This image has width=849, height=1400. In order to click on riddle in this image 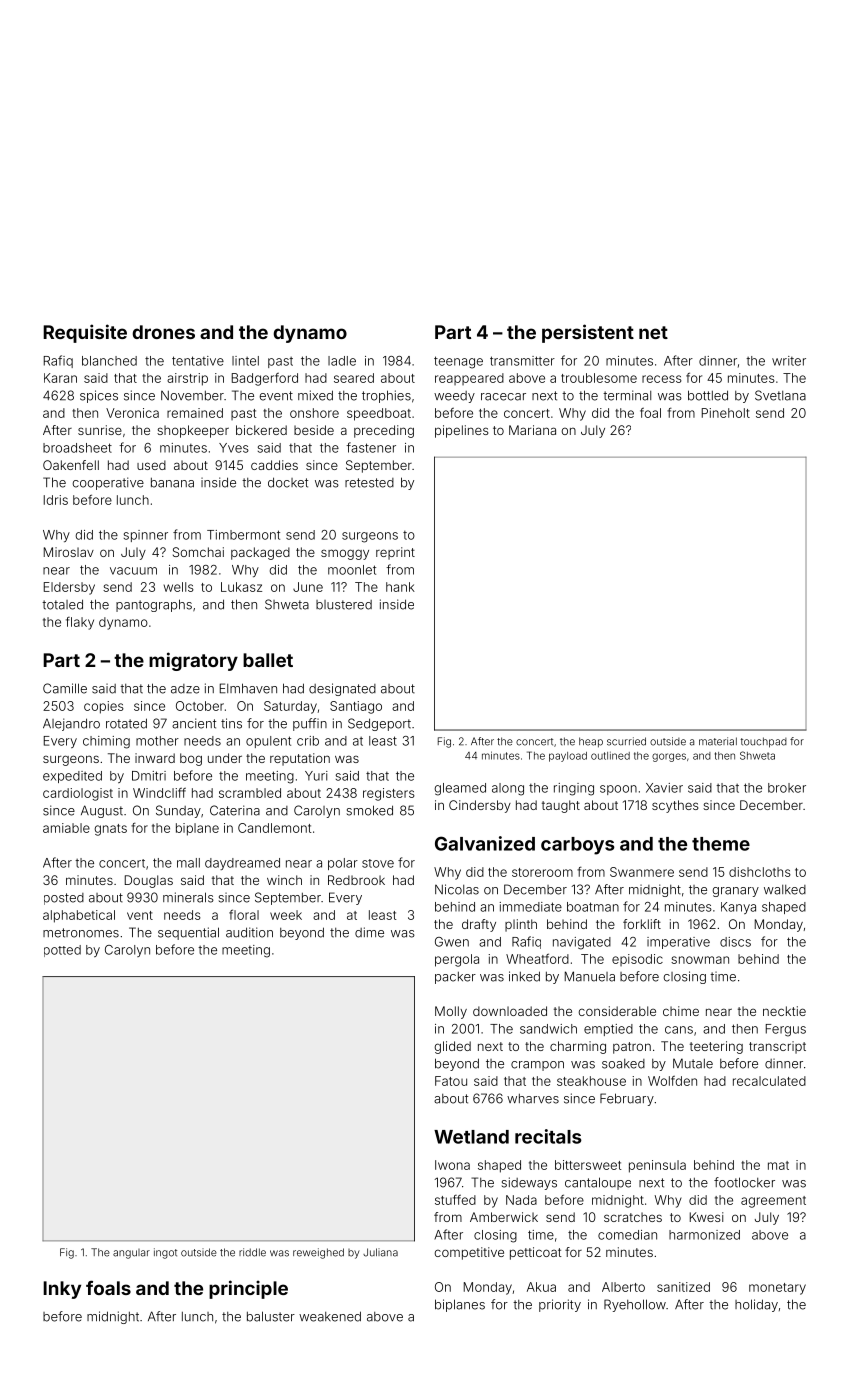, I will do `click(252, 1252)`.
